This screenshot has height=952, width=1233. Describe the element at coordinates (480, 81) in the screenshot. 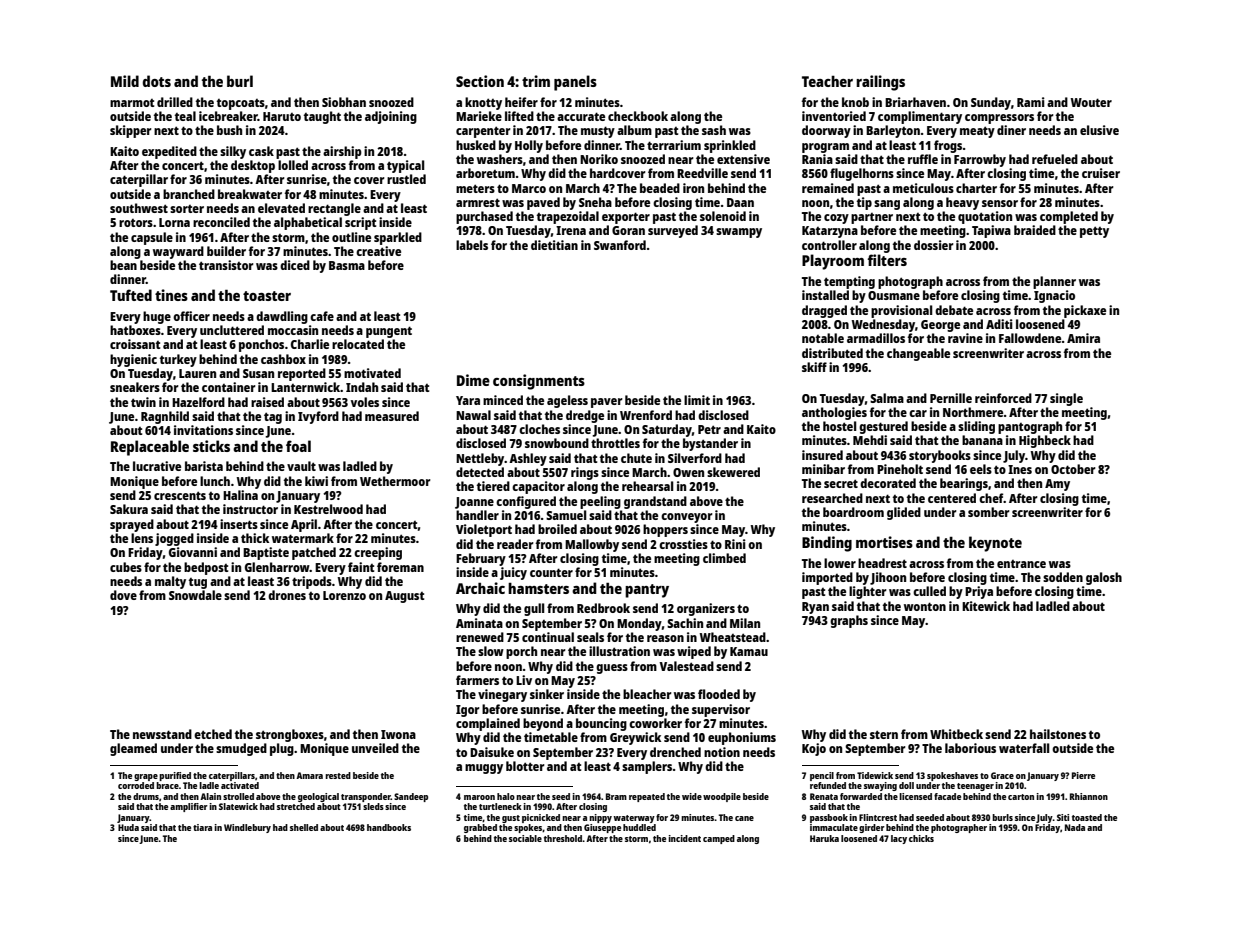

I see `Section` at that location.
